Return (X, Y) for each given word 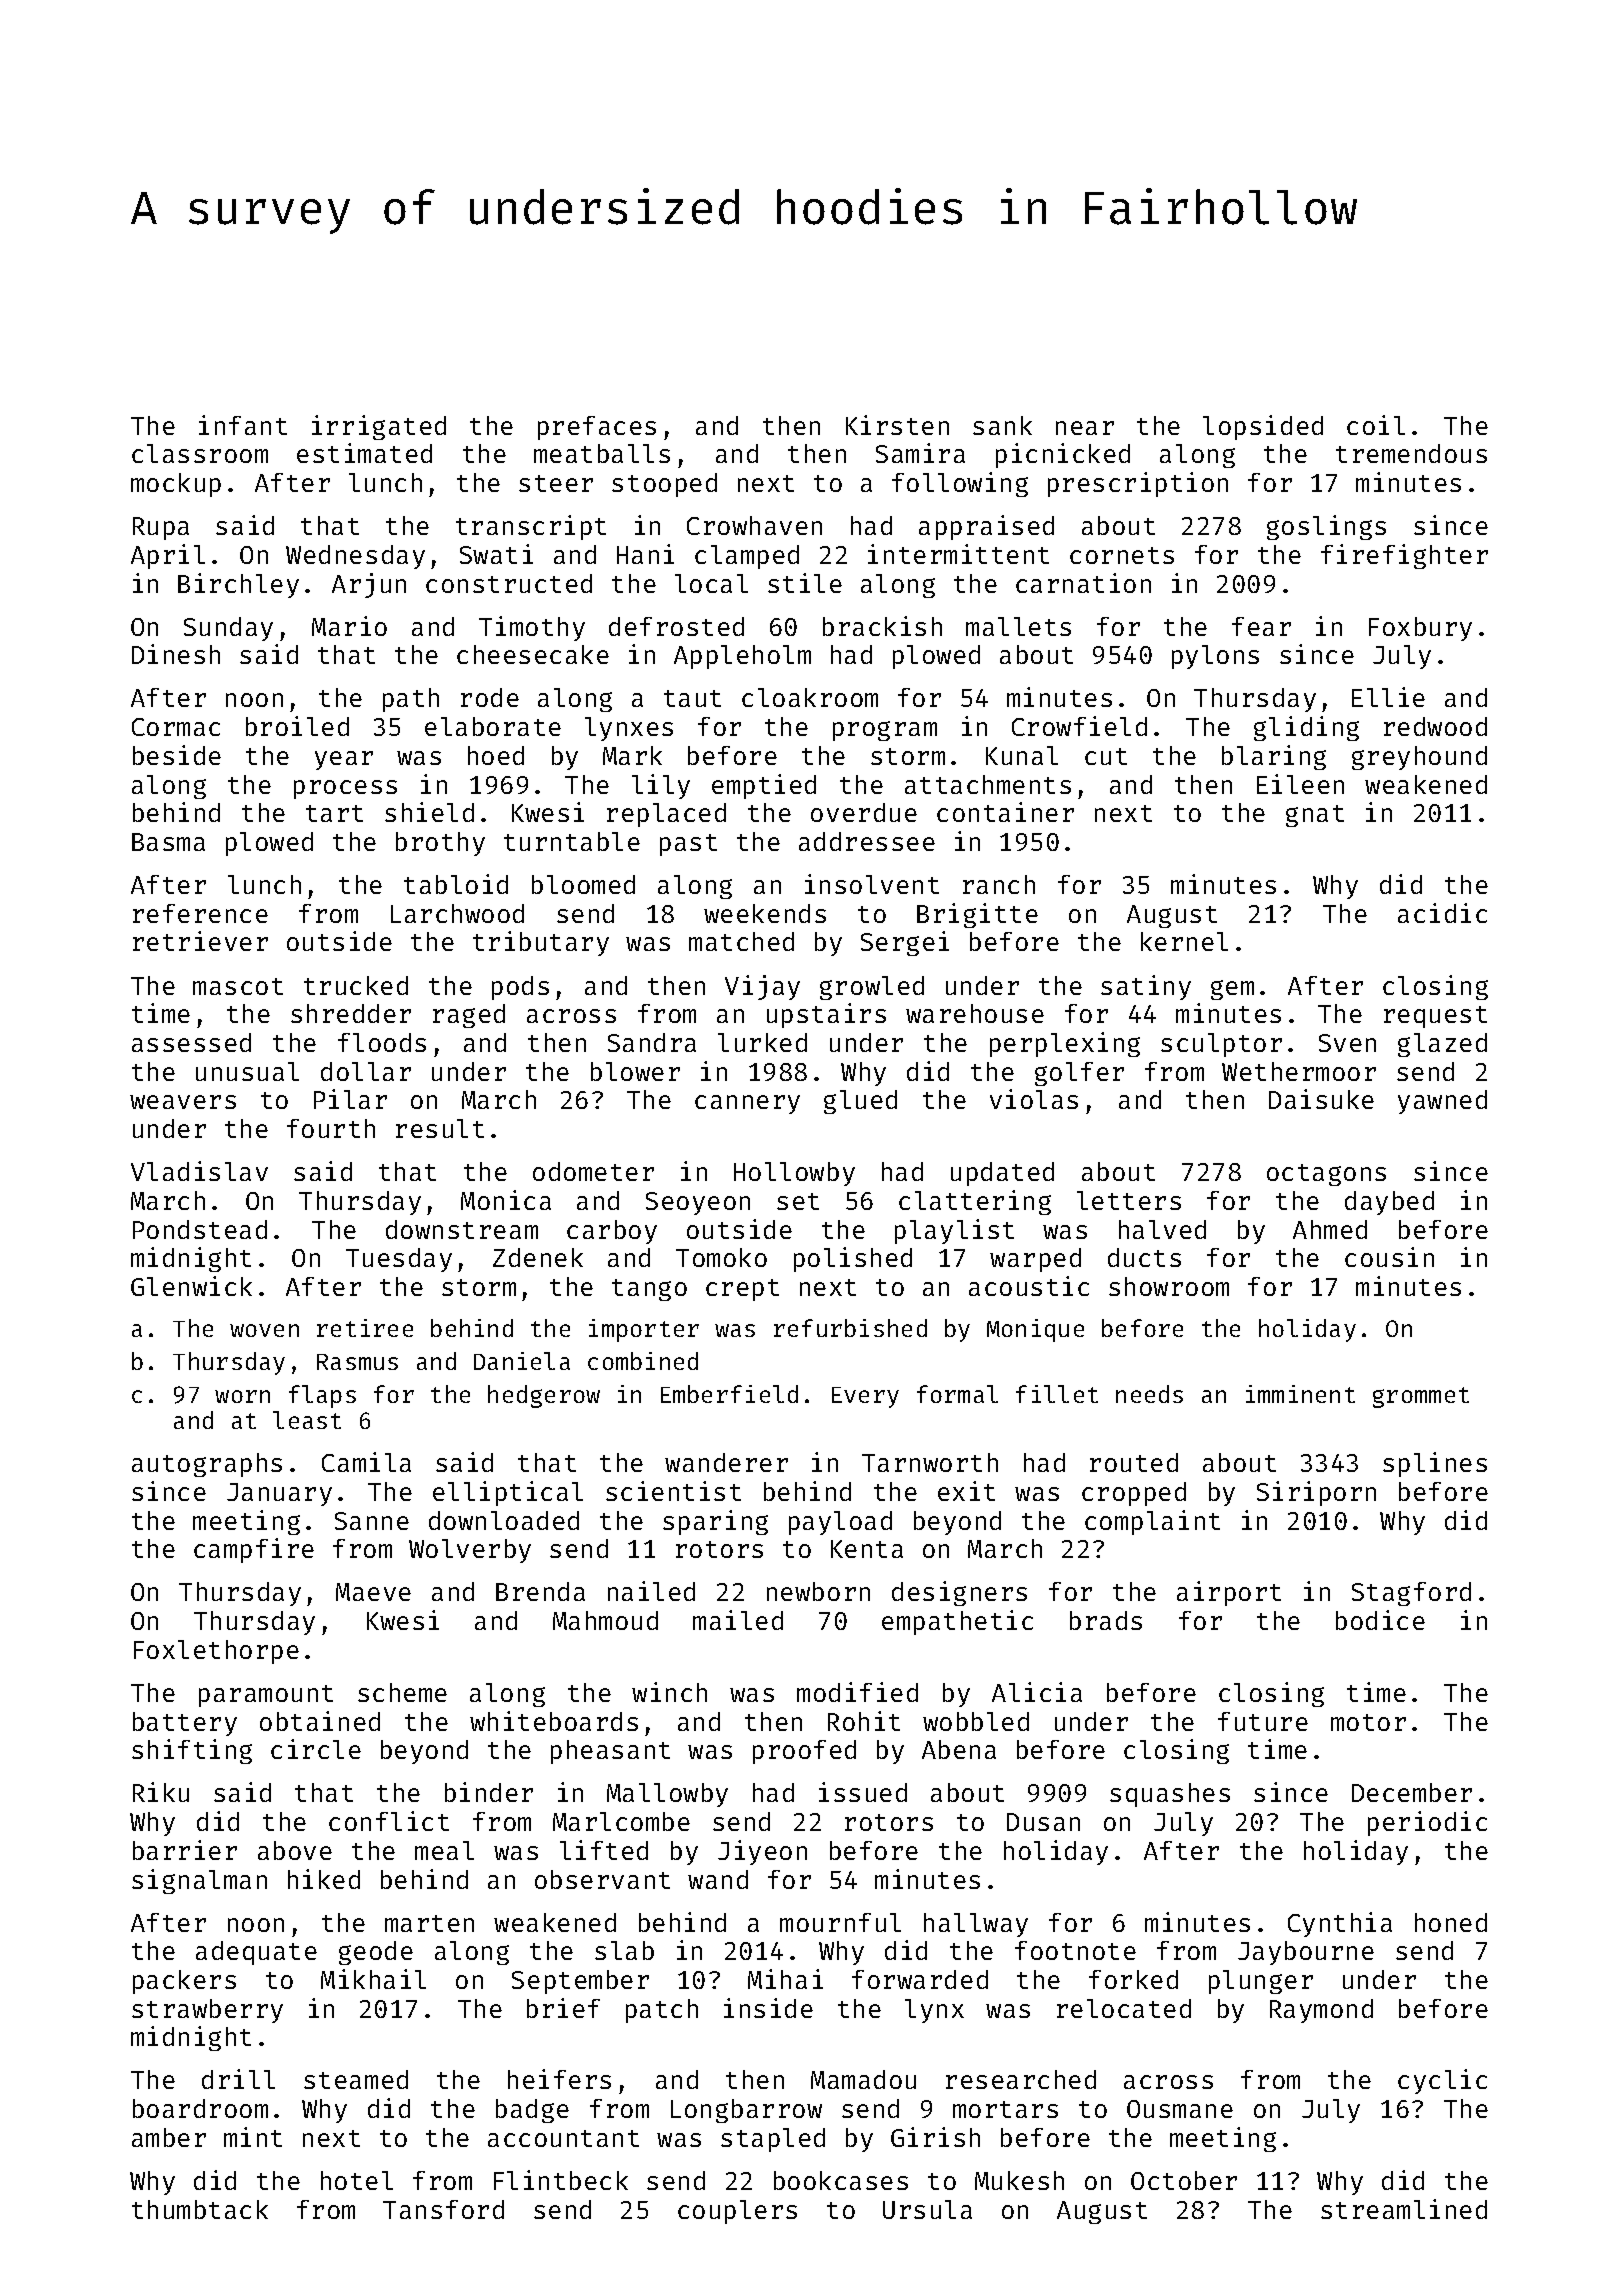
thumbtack (200, 2209)
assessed (191, 1042)
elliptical (508, 1493)
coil (1376, 425)
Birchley (238, 585)
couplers (737, 2212)
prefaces (597, 428)
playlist (954, 1231)
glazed (1442, 1045)
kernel (1184, 941)
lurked (762, 1042)
